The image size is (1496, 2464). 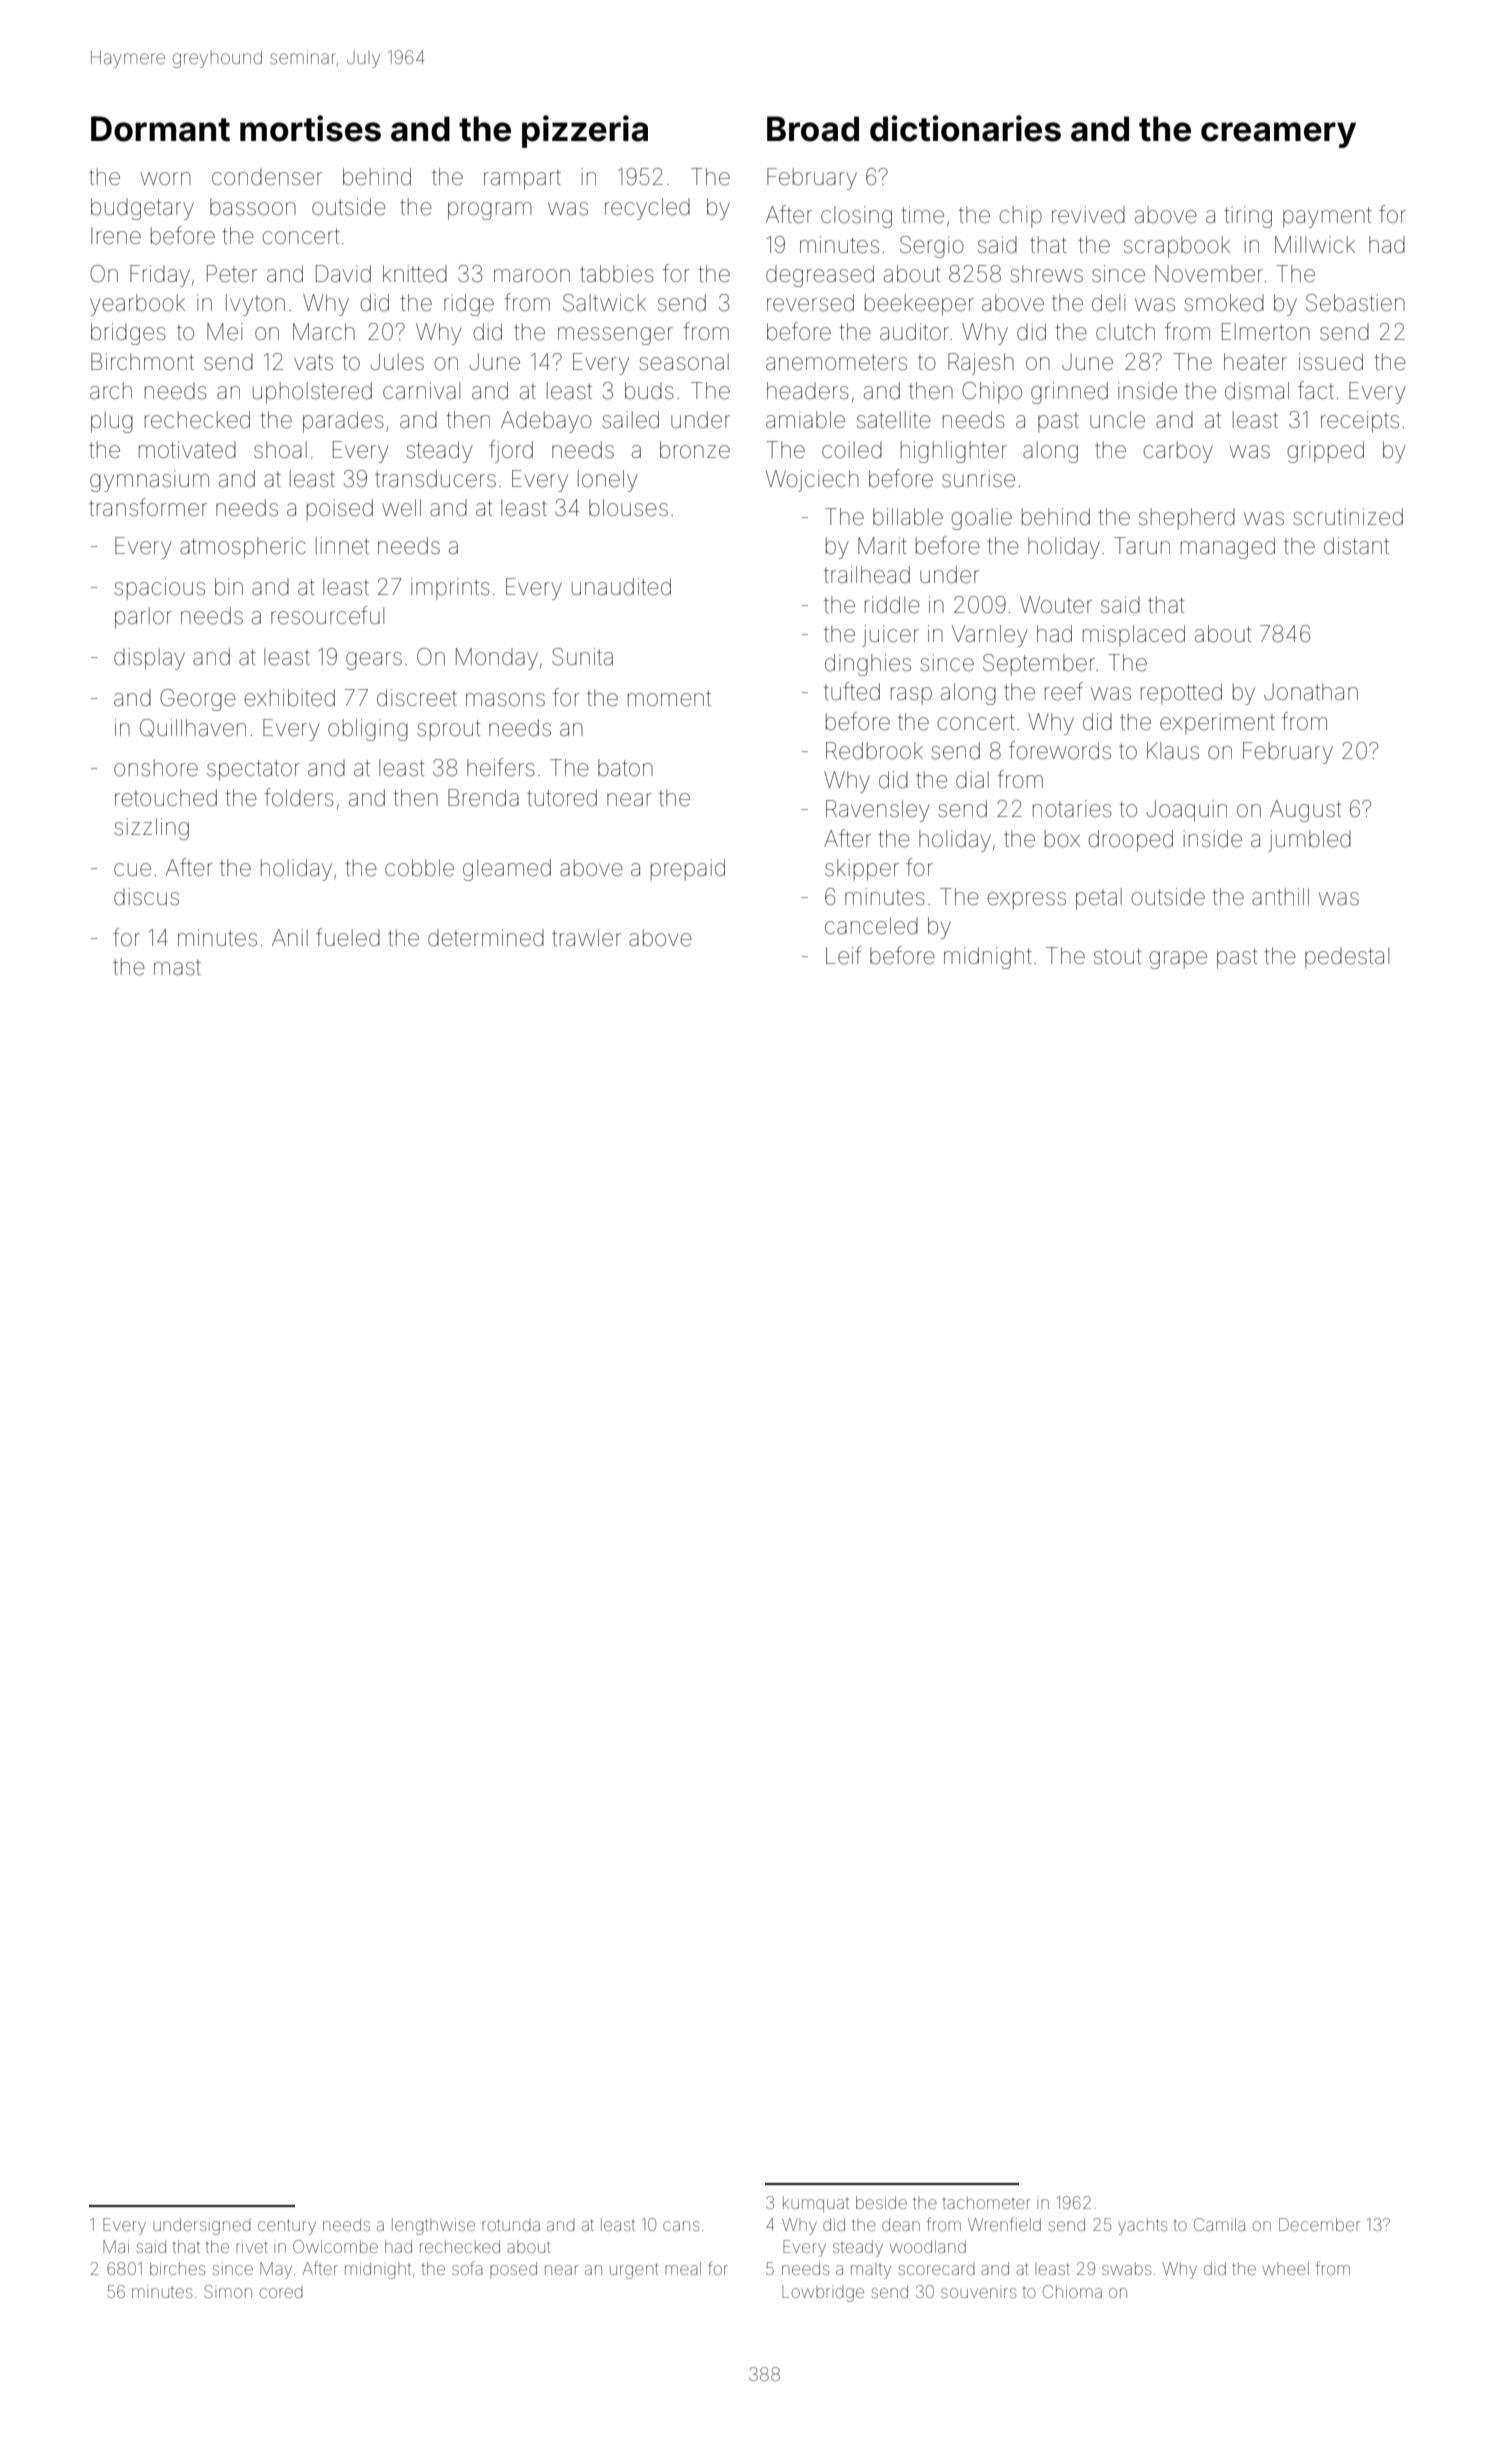 What do you see at coordinates (415, 274) in the screenshot?
I see `knitted` at bounding box center [415, 274].
